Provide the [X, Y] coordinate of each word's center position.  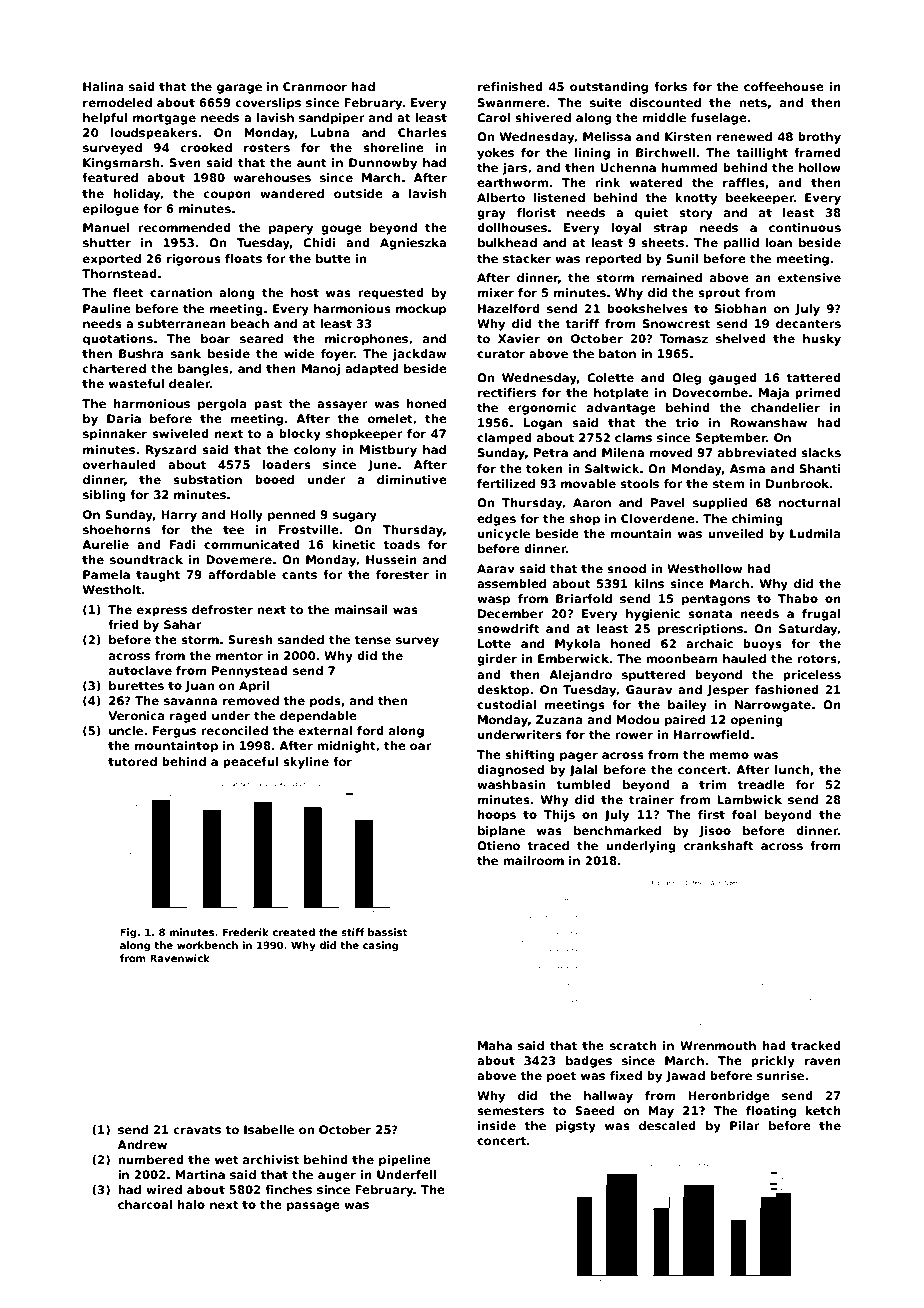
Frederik [246, 932]
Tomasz [684, 338]
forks [670, 86]
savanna [190, 701]
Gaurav [649, 689]
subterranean [182, 323]
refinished [510, 86]
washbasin [511, 784]
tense [372, 640]
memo [729, 755]
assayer [342, 406]
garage [239, 89]
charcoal [145, 1204]
